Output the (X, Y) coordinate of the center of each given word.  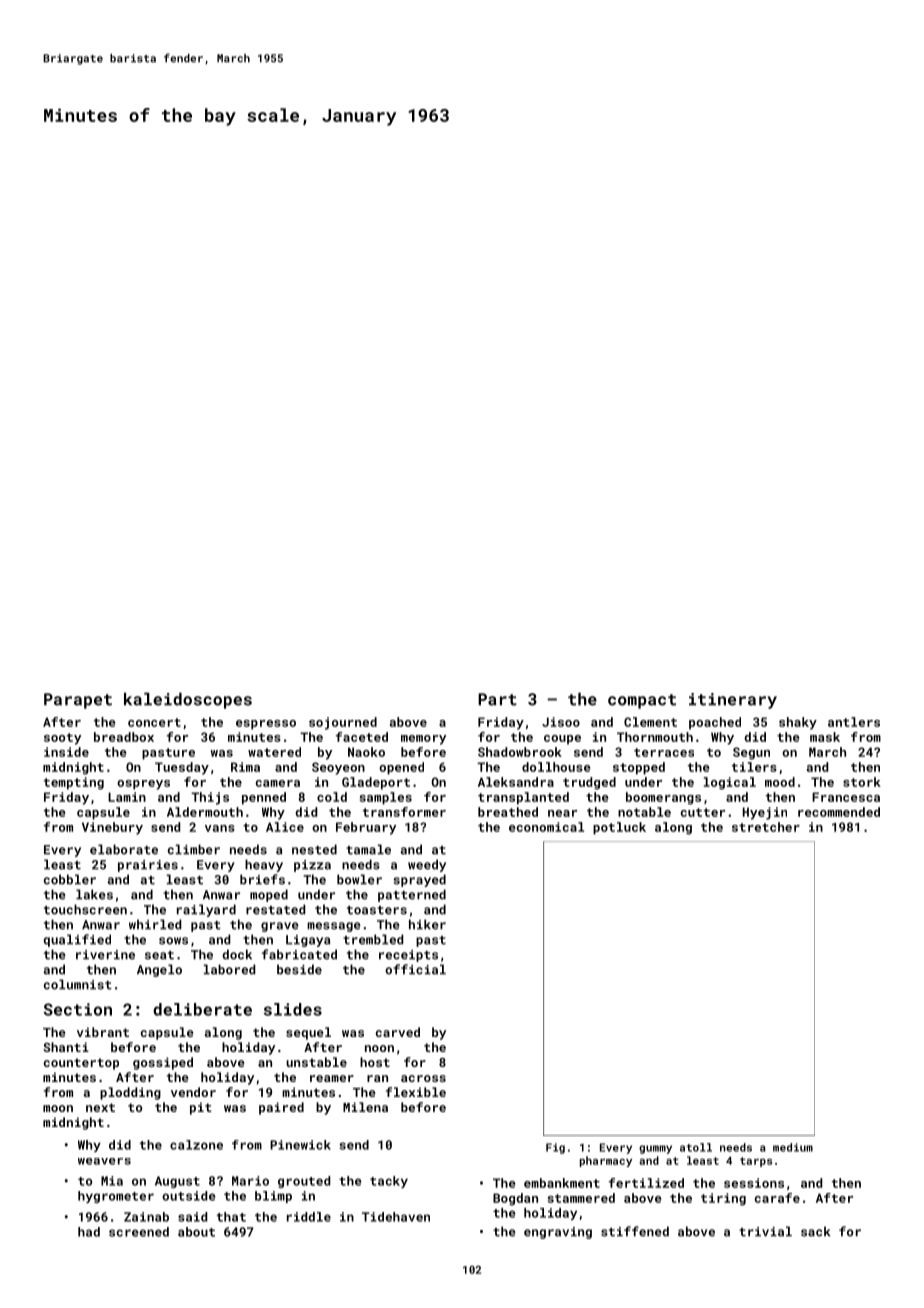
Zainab (146, 1217)
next (100, 1107)
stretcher (766, 827)
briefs (262, 879)
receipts (408, 956)
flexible (416, 1092)
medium (793, 1147)
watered (274, 752)
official (415, 969)
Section (78, 1009)
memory (423, 740)
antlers (854, 722)
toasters (377, 910)
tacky (389, 1182)
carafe (777, 1198)
